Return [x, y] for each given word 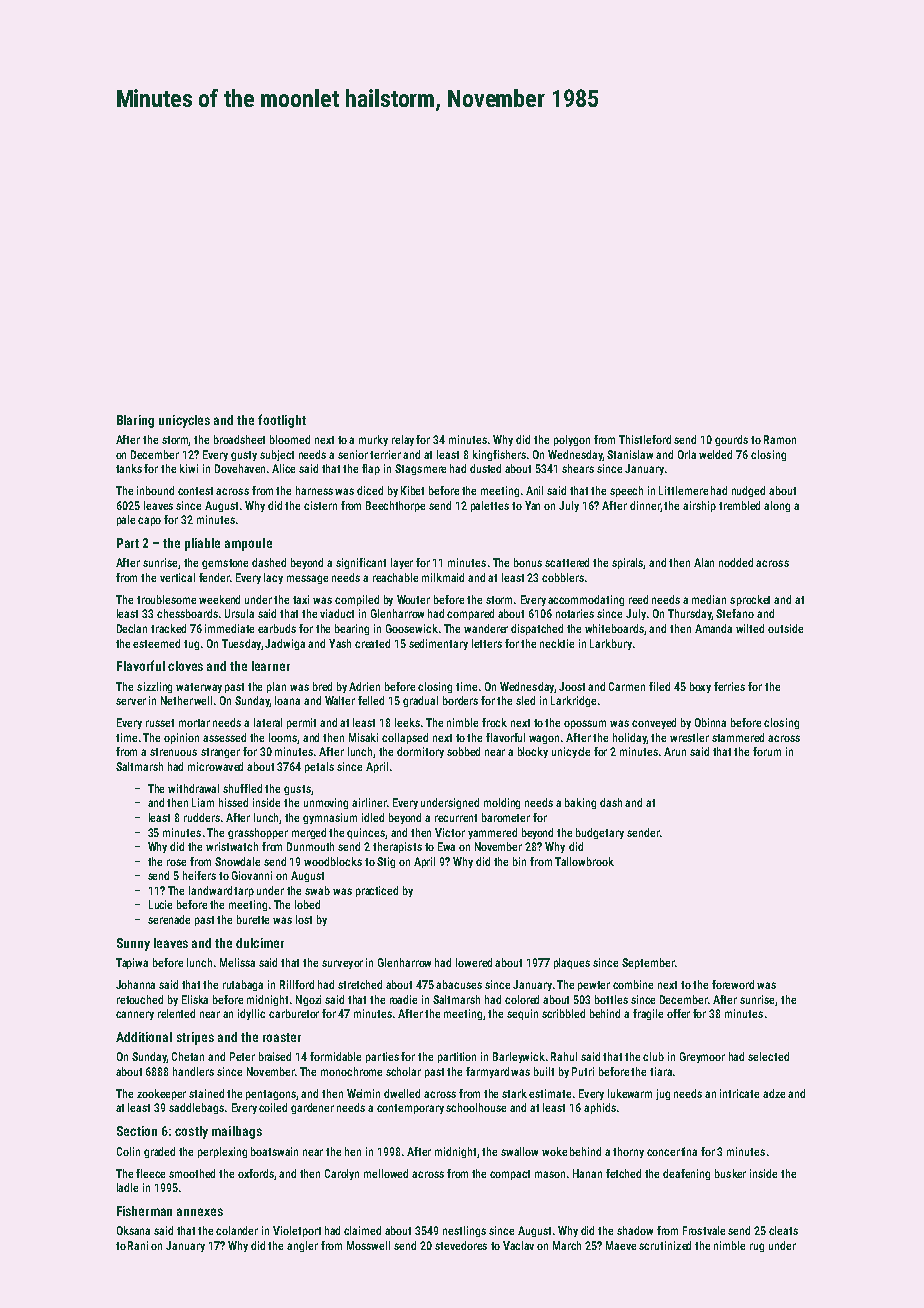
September [648, 963]
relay [403, 440]
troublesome [166, 599]
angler [302, 1246]
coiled [273, 1107]
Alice [283, 468]
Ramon [780, 439]
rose [176, 862]
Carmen [627, 686]
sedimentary [438, 644]
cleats [783, 1230]
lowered [474, 962]
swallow [519, 1151]
